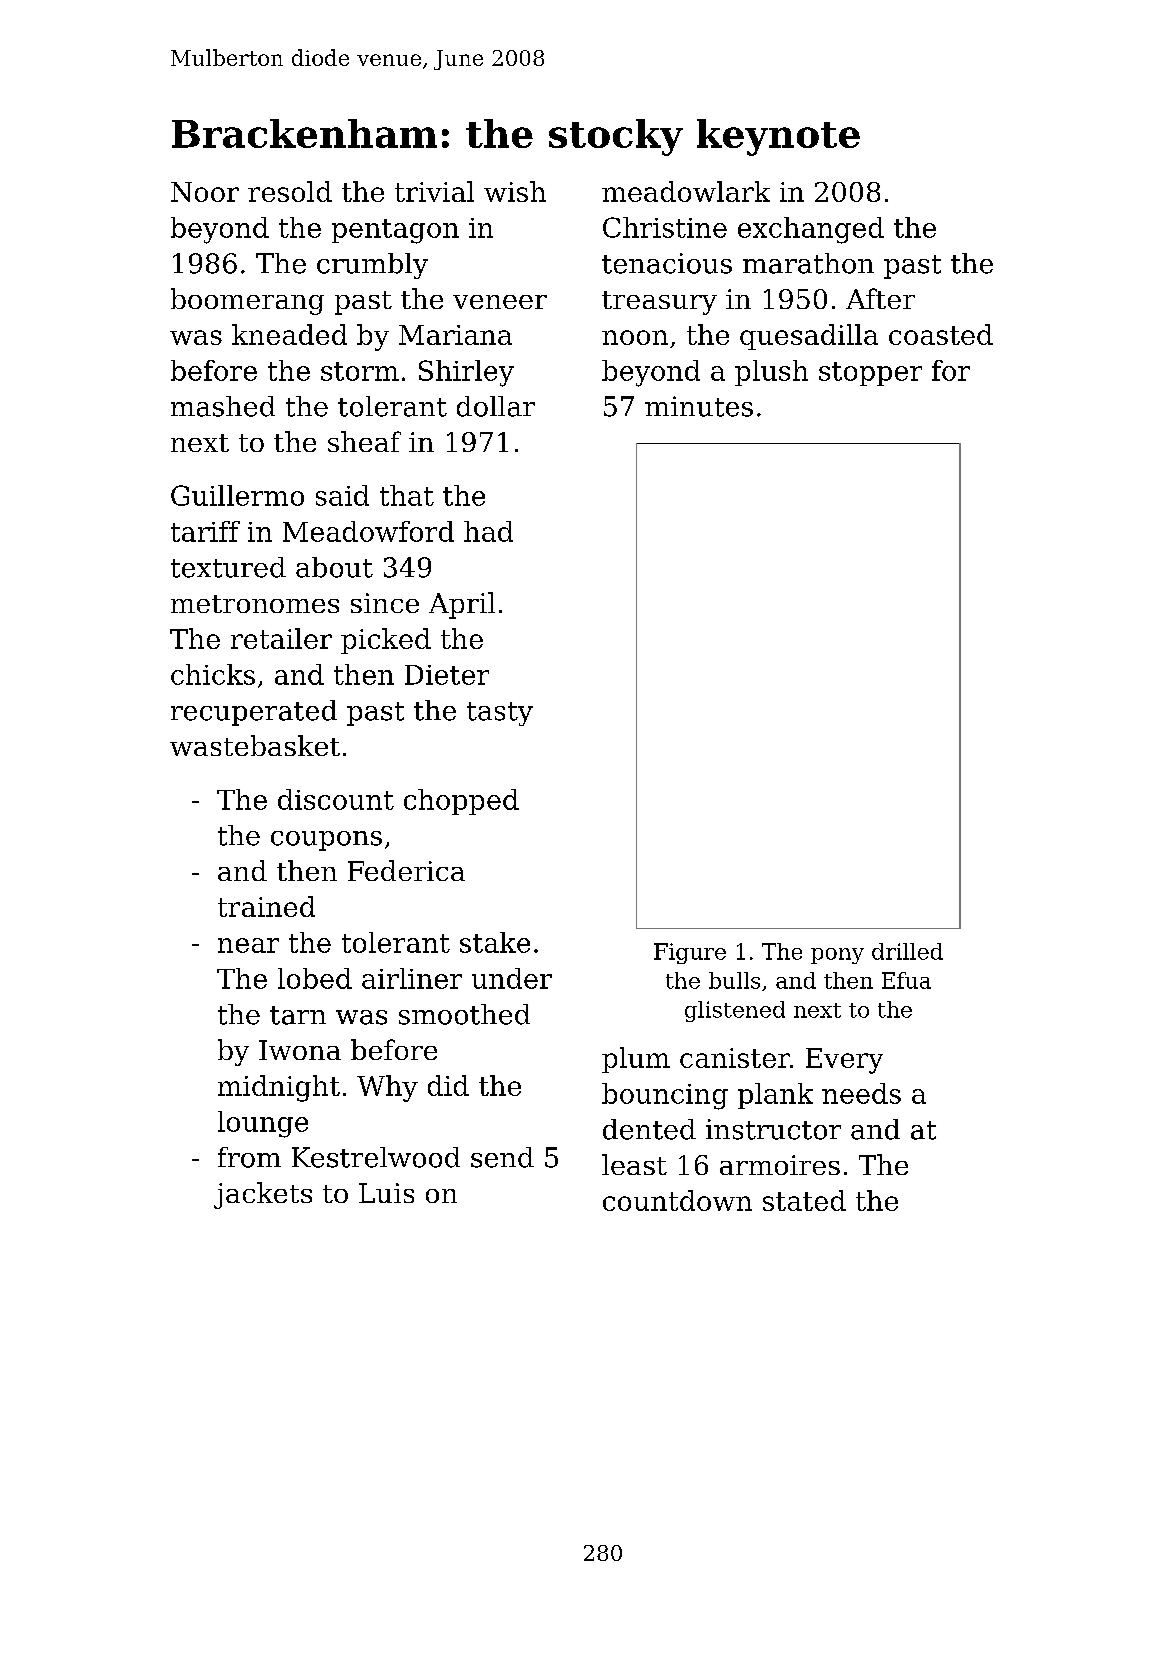 The image size is (1165, 1654). I want to click on boomerang, so click(247, 301).
